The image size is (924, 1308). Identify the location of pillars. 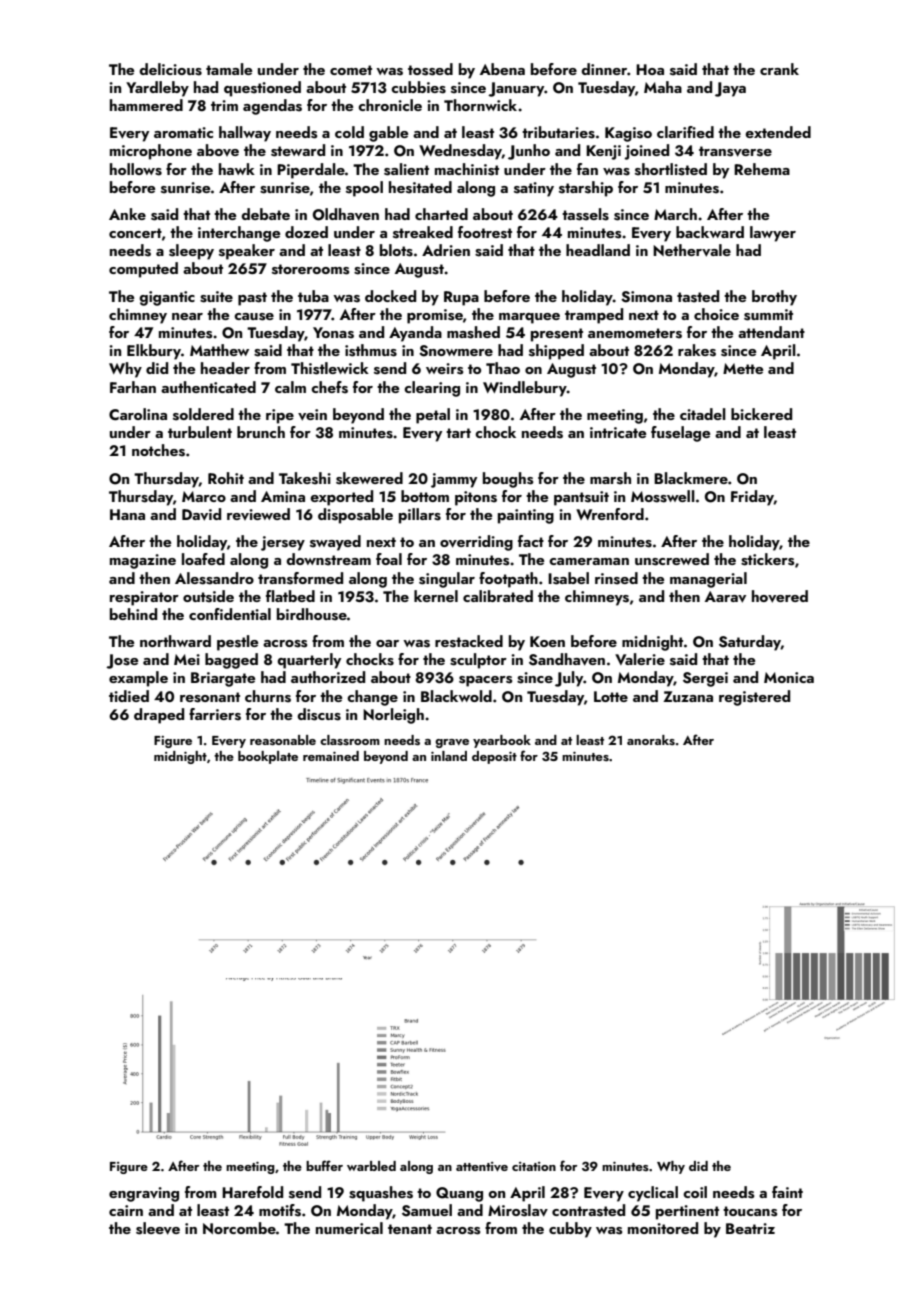
(420, 516).
